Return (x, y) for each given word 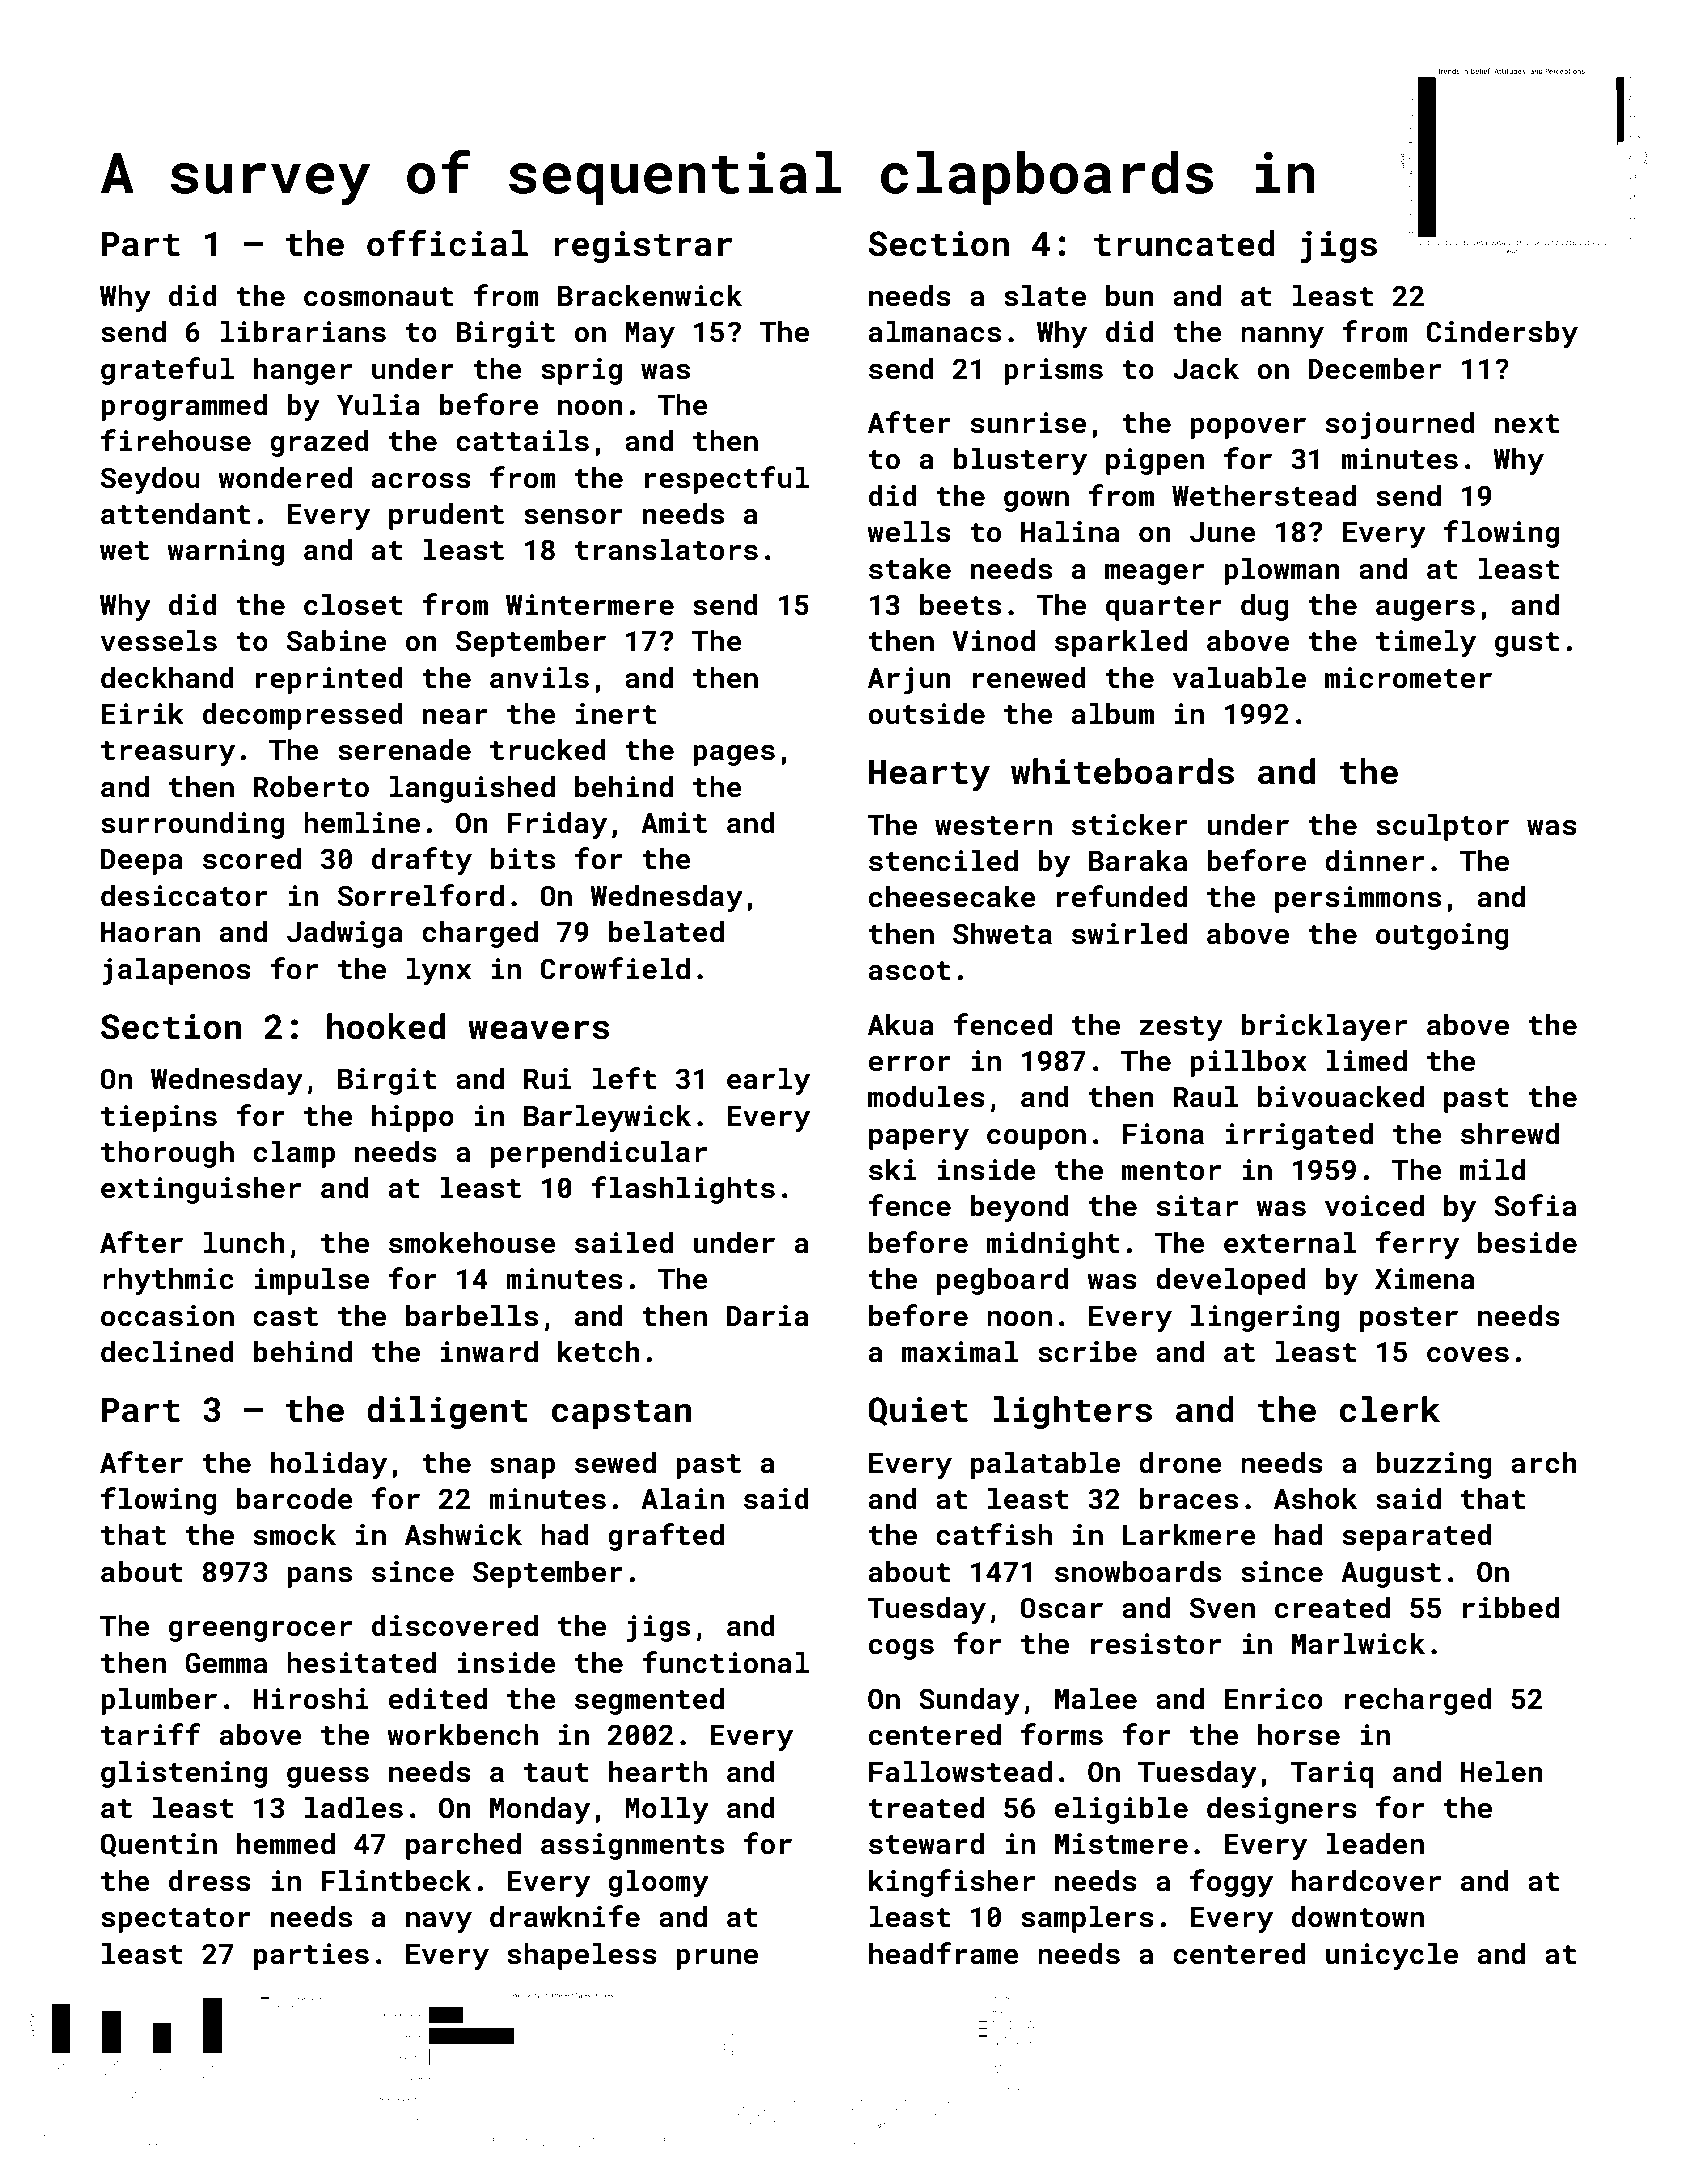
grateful (167, 371)
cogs (901, 1649)
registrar (643, 247)
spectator (176, 1920)
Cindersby (1502, 334)
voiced (1374, 1206)
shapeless (582, 1956)
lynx (439, 971)
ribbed (1511, 1608)
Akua (901, 1025)
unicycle (1392, 1956)
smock (294, 1535)
